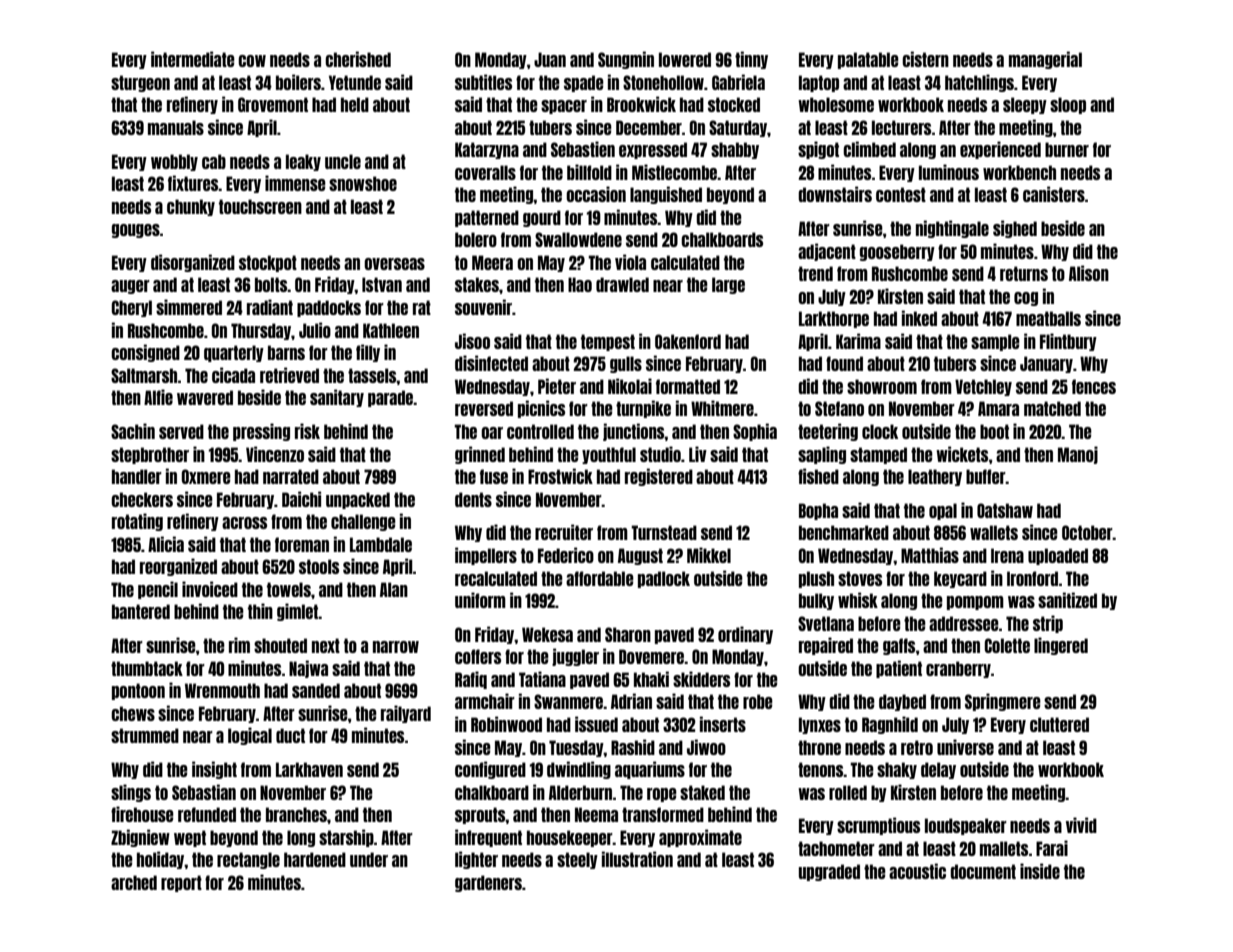 The height and width of the document is (952, 1233). Describe the element at coordinates (1045, 60) in the document. I see `managerial` at that location.
